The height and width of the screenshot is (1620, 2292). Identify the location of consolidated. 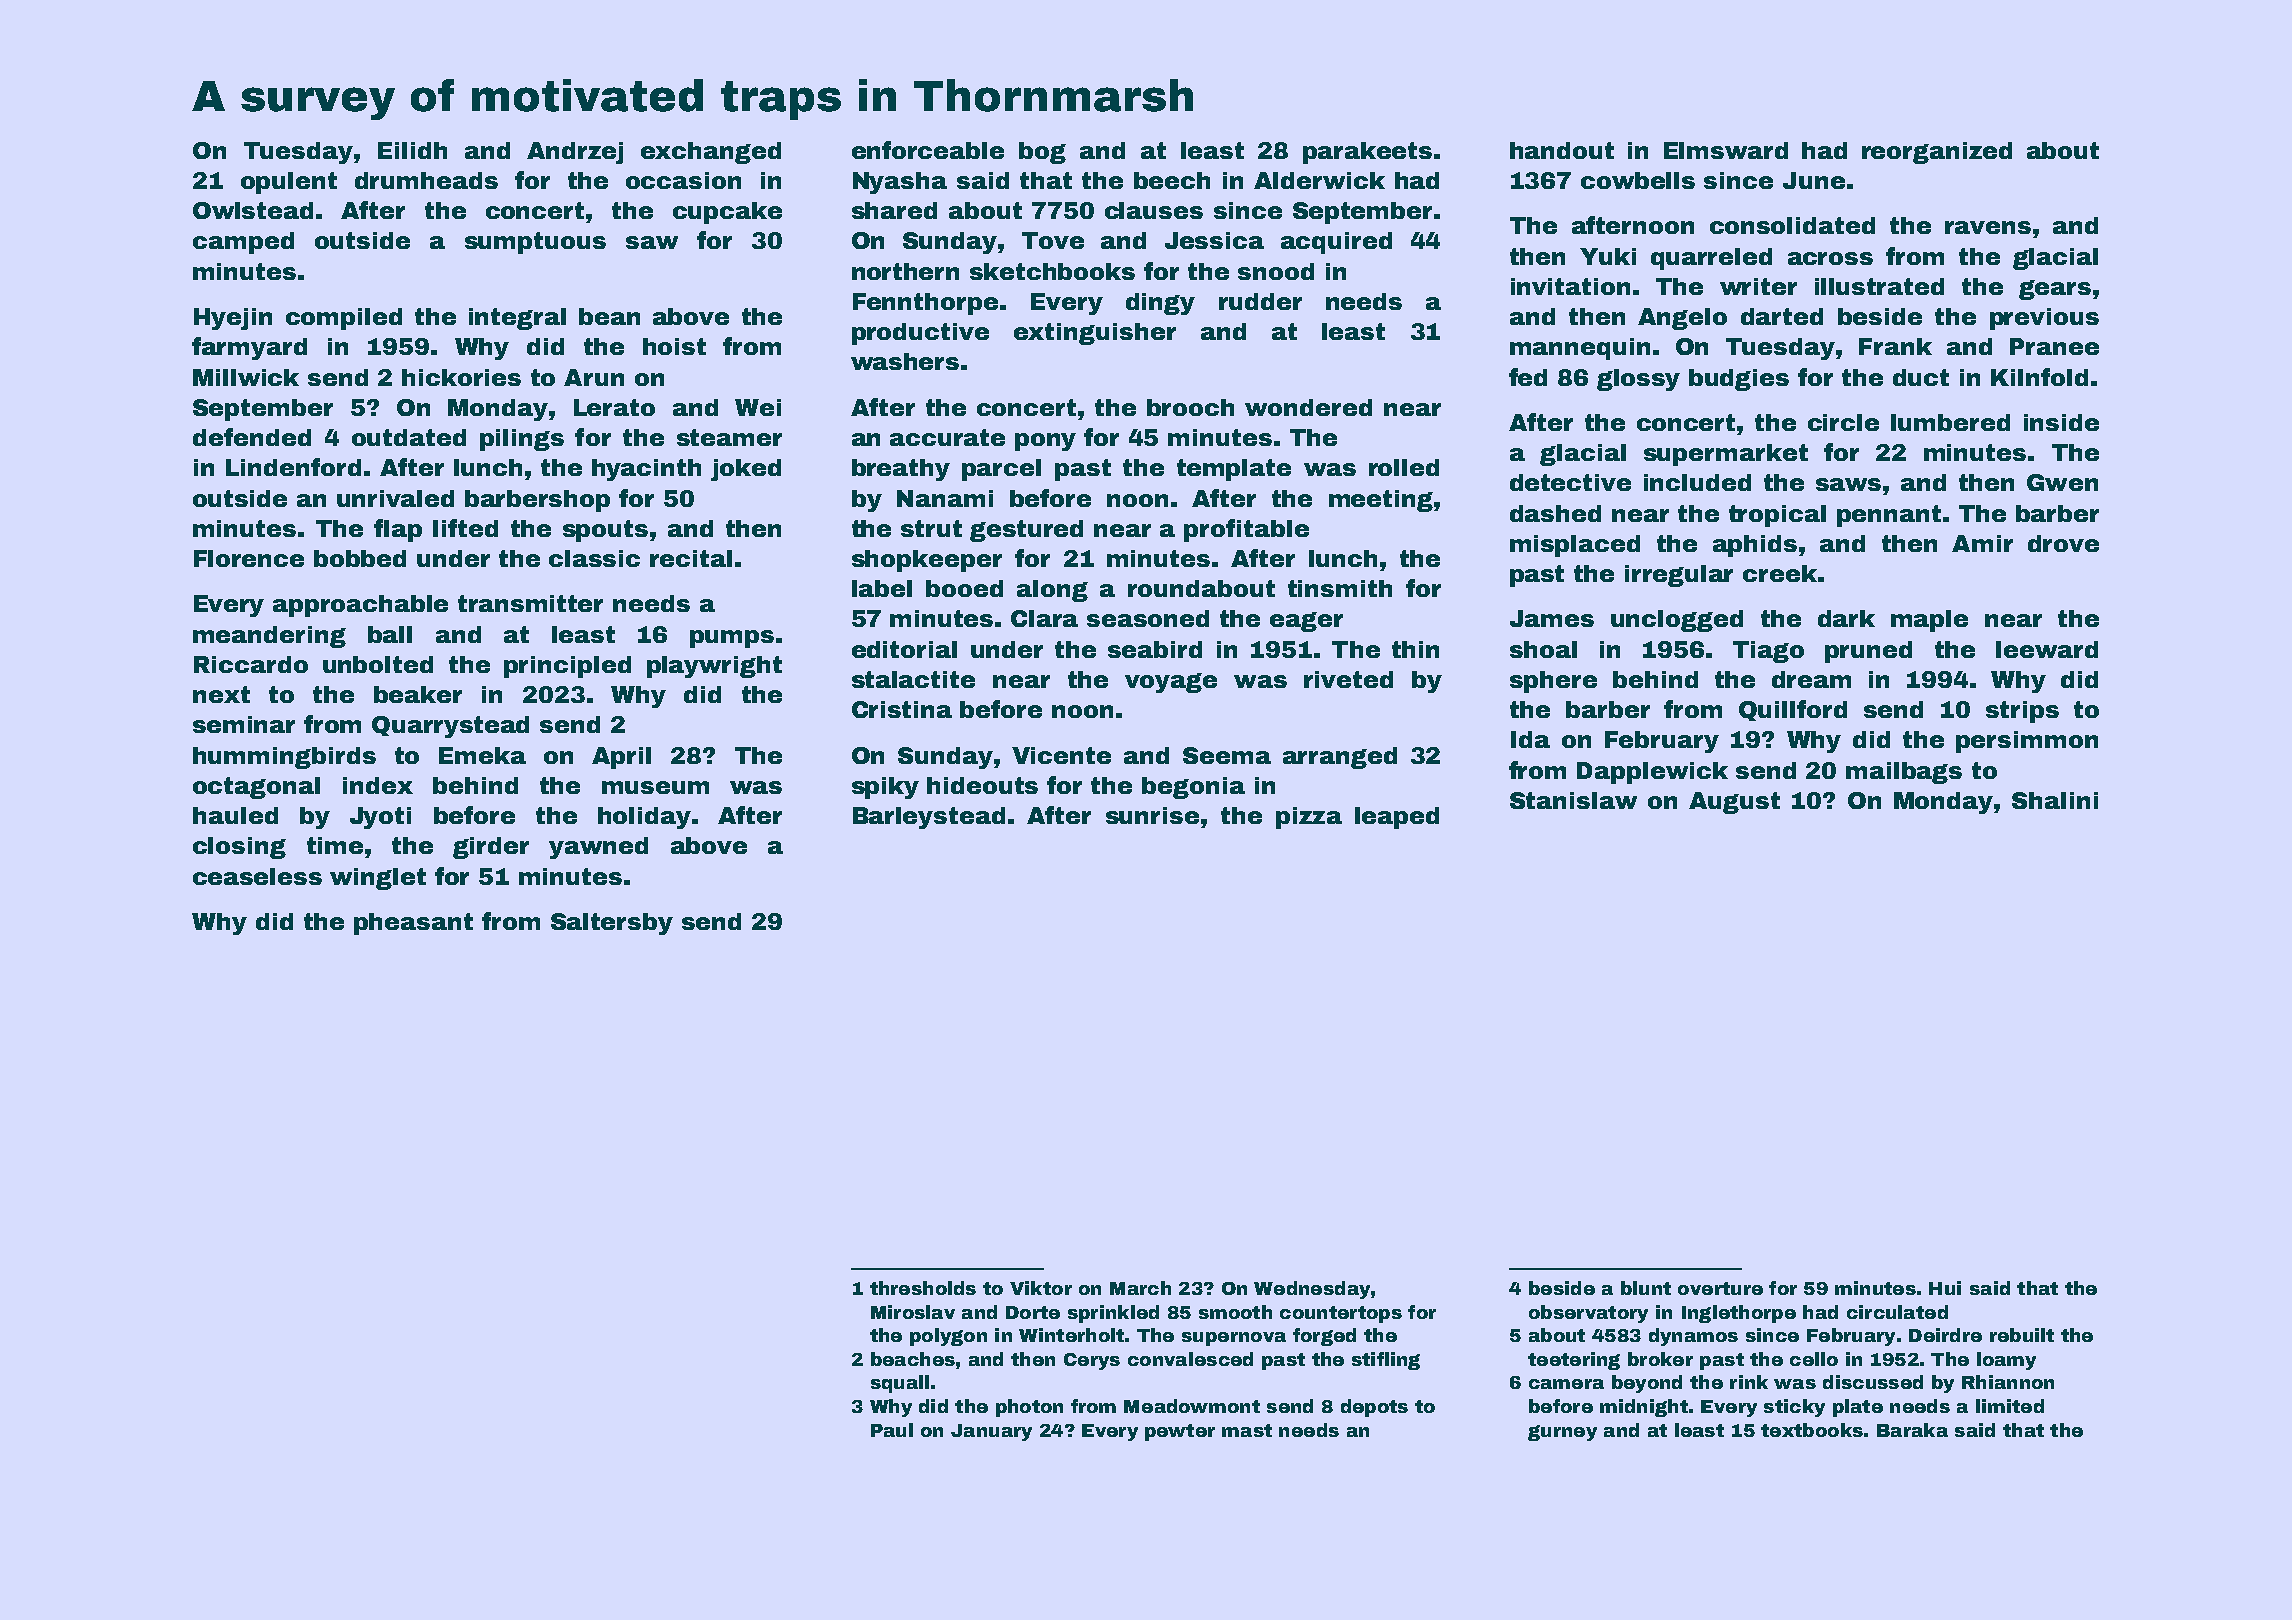
(1792, 225).
